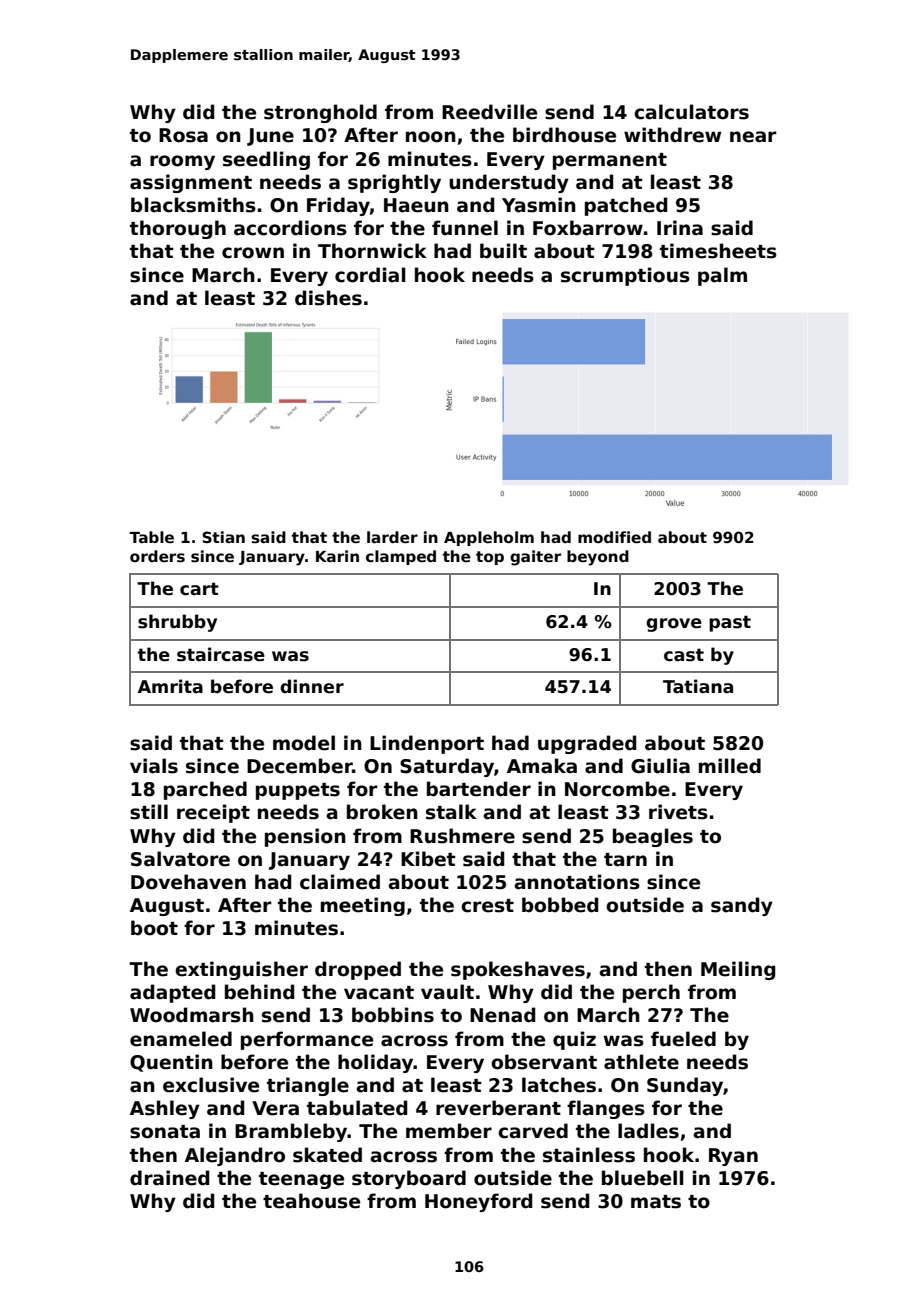 The width and height of the document is (908, 1316). I want to click on Reedville, so click(489, 112).
